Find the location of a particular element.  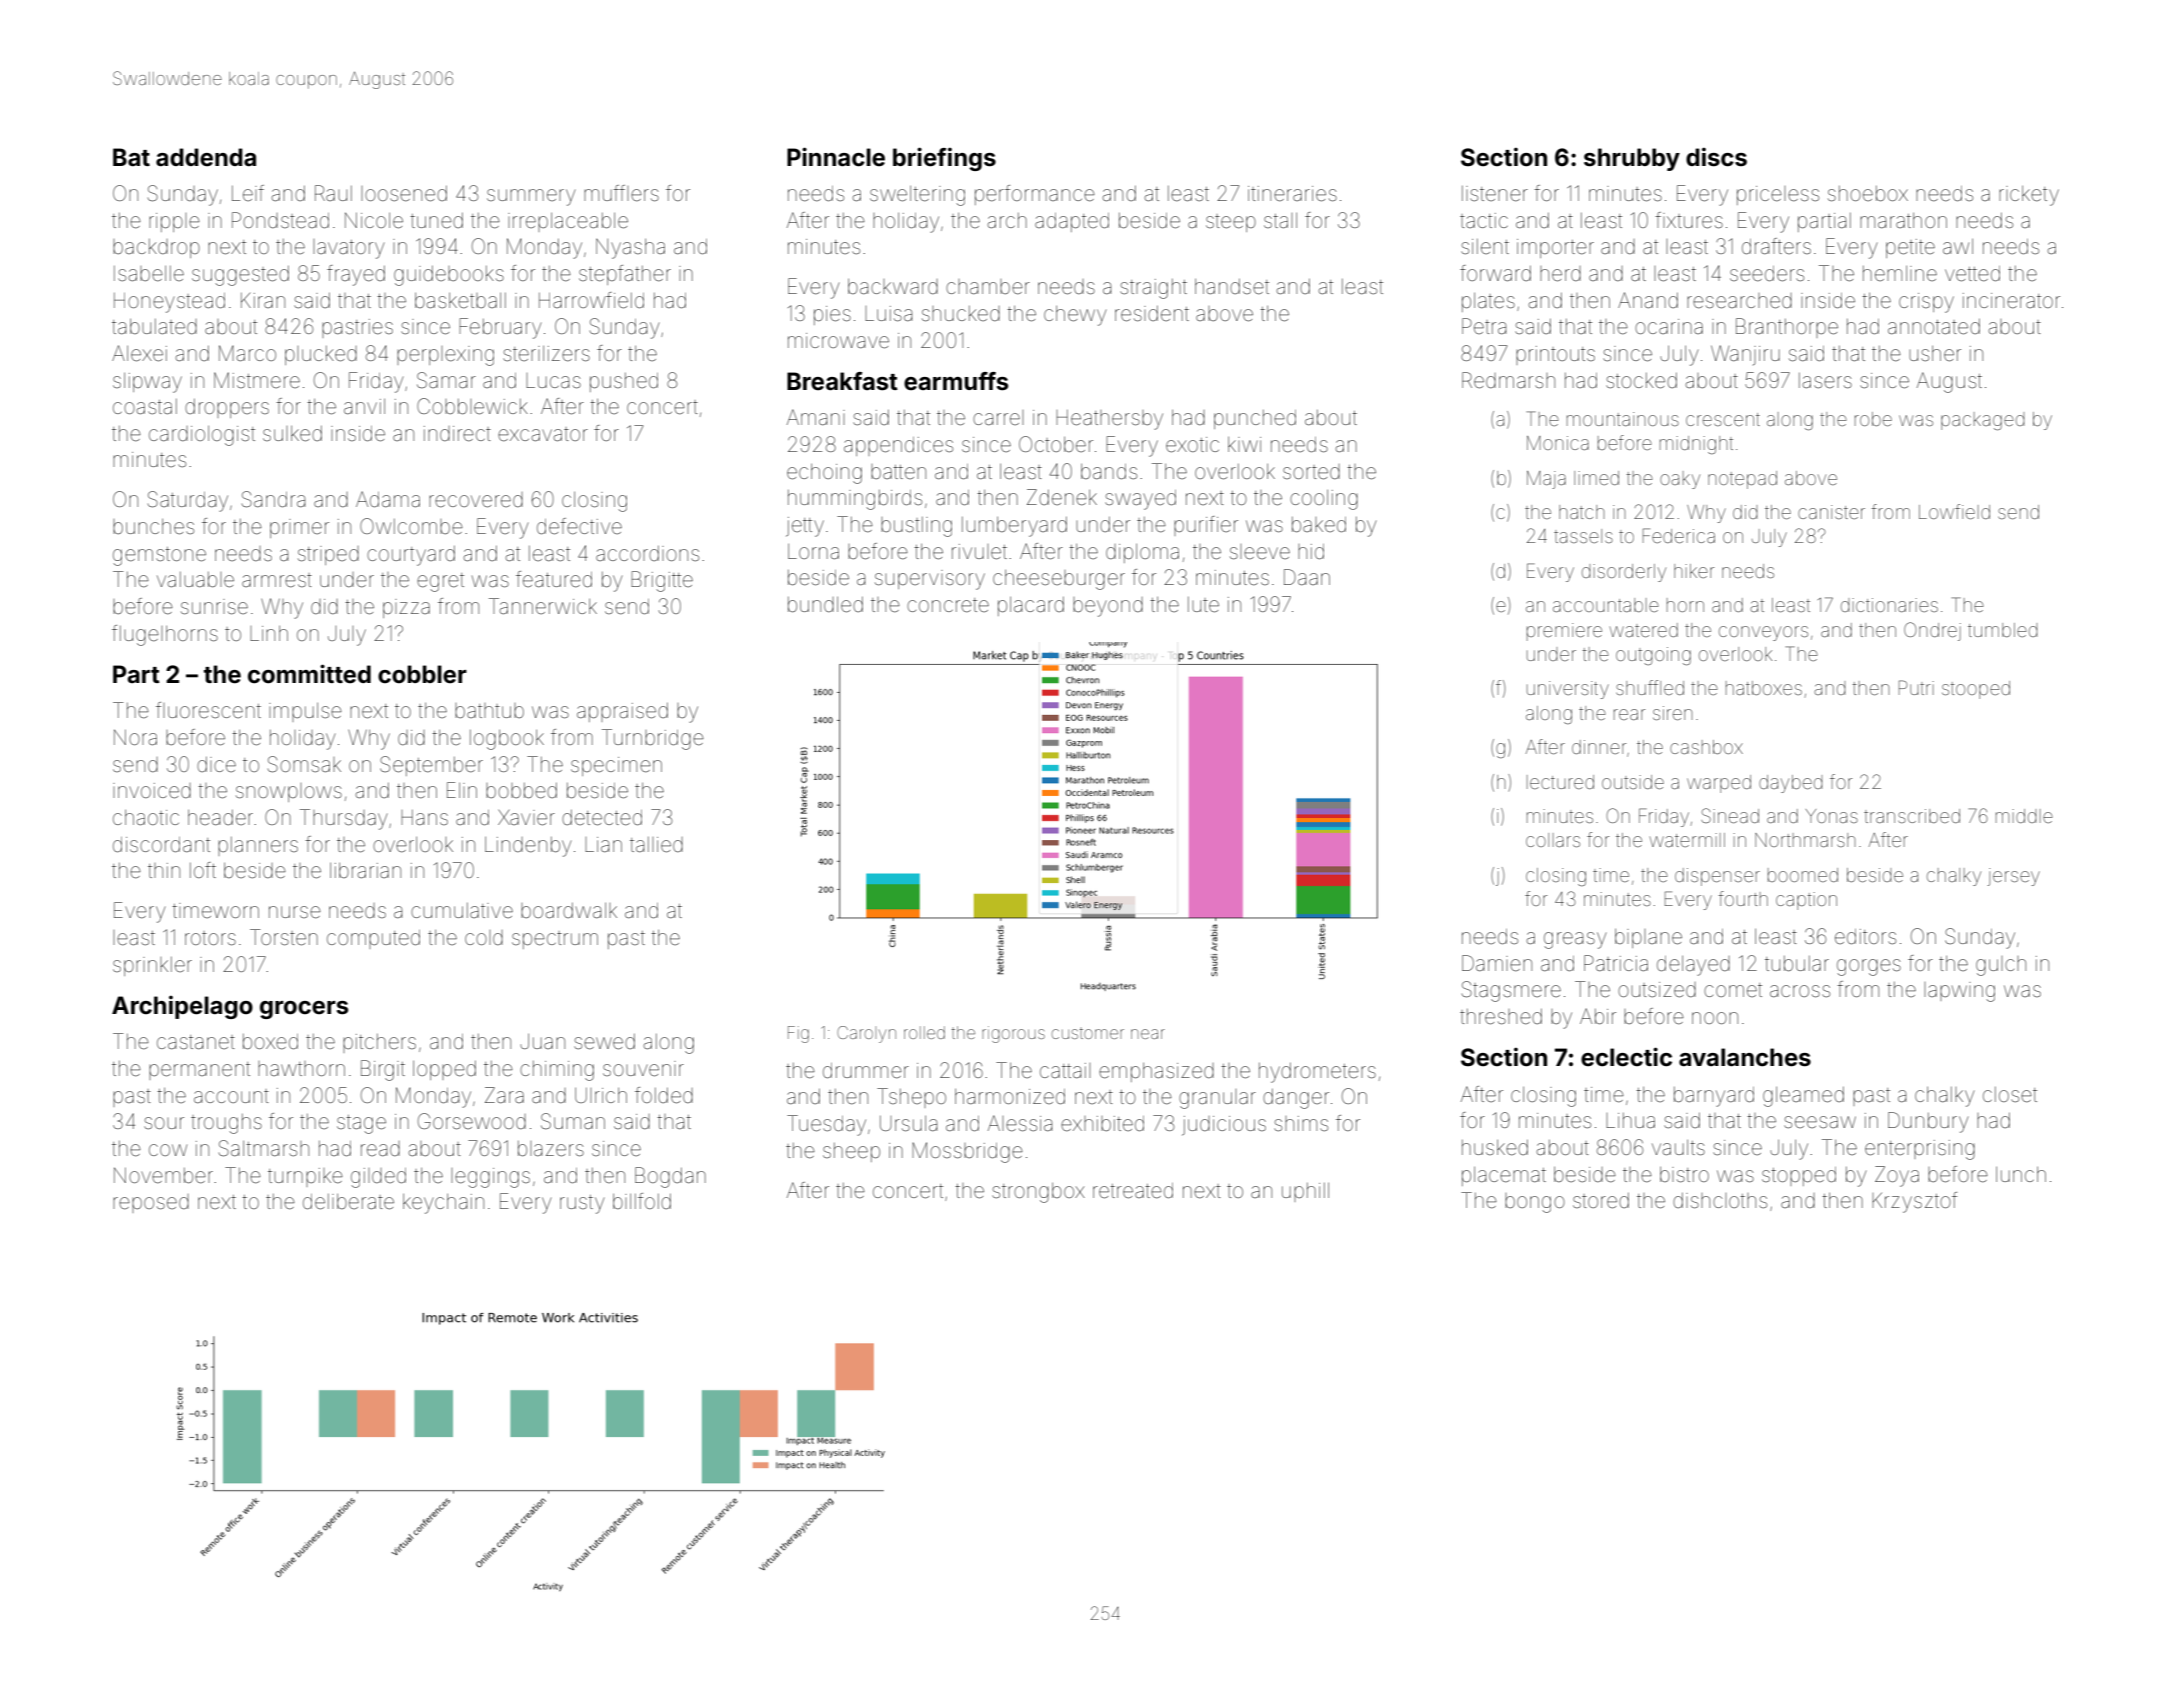

Nora is located at coordinates (135, 737).
